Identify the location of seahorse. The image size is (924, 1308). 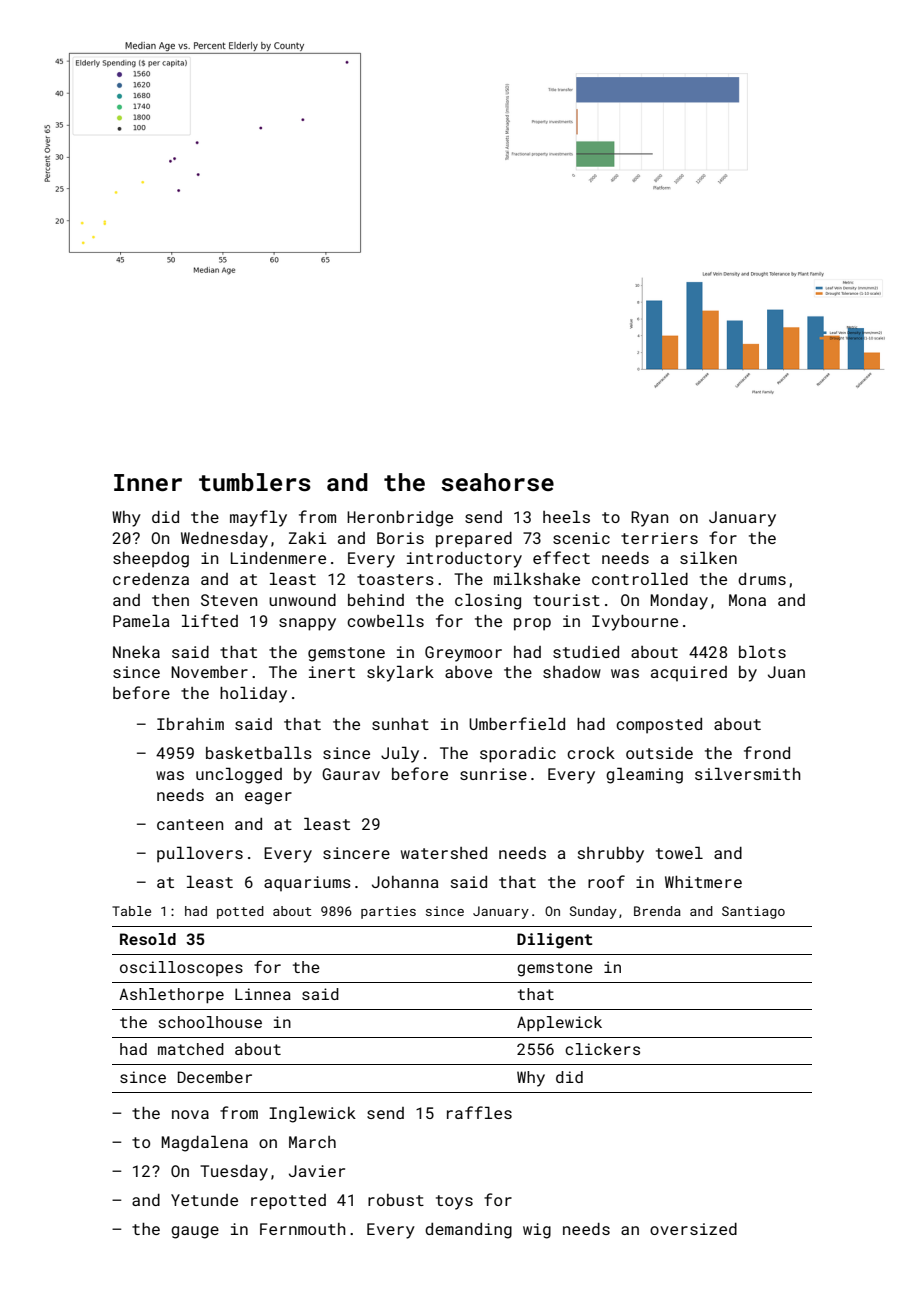
(497, 482).
